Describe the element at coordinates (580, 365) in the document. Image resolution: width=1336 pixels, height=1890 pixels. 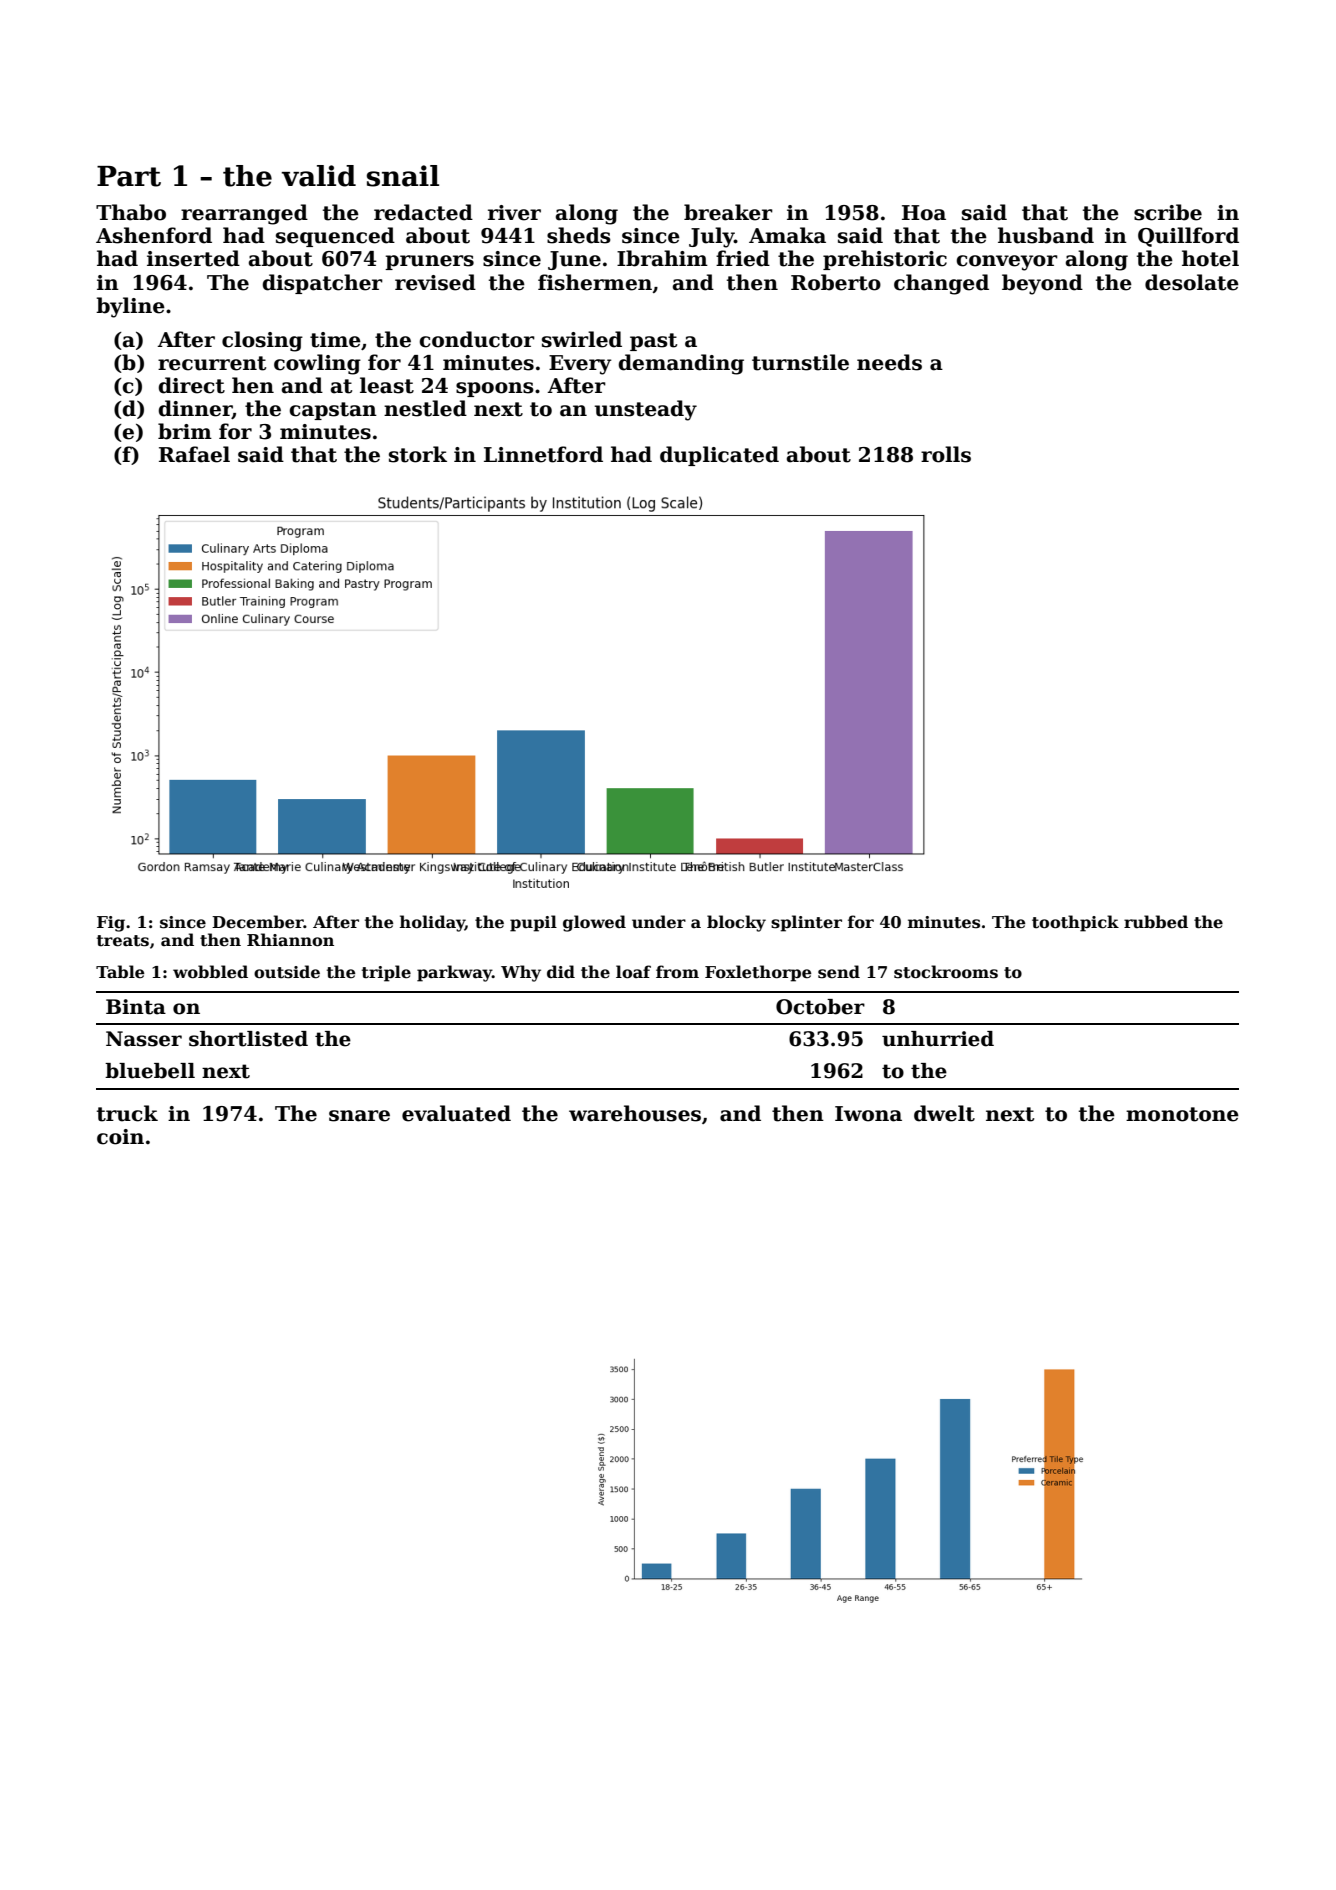
I see `Every` at that location.
